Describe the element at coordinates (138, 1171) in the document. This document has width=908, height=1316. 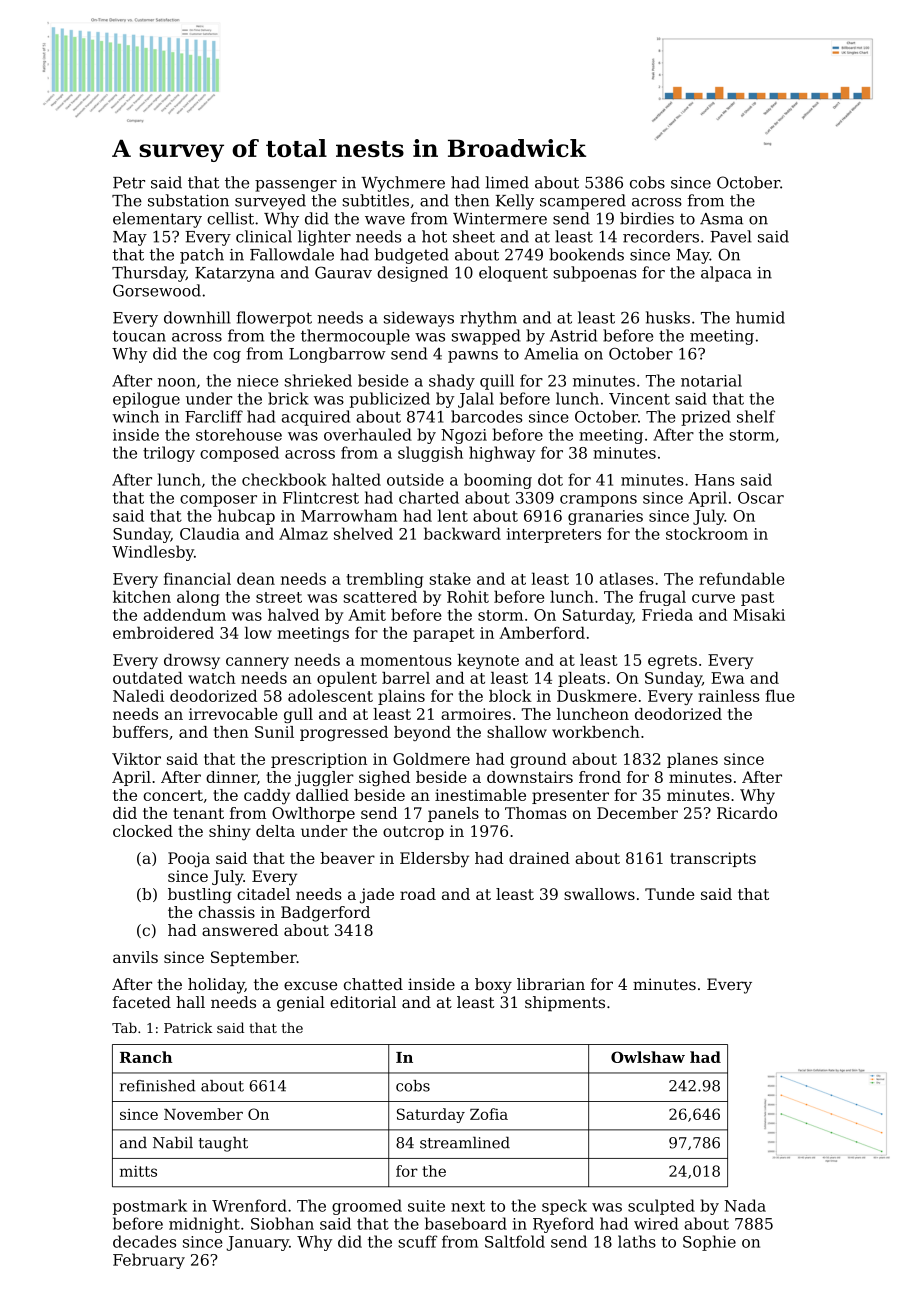
I see `mitts` at that location.
